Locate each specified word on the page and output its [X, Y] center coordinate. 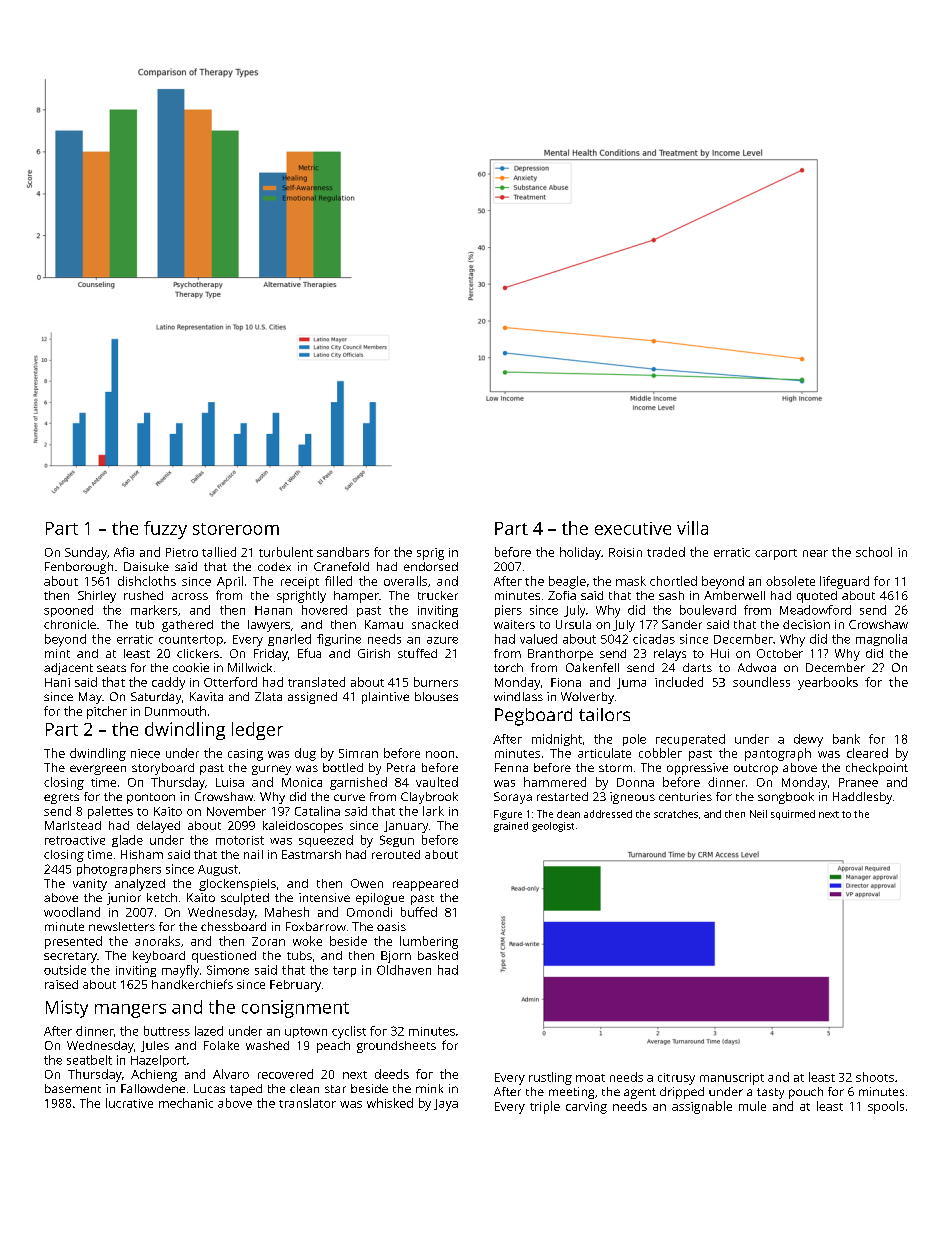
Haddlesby [862, 798]
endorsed [431, 566]
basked [438, 955]
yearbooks [828, 683]
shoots [875, 1077]
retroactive [75, 840]
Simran [358, 753]
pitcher [107, 712]
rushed [143, 595]
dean [568, 814]
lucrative [129, 1103]
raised [61, 984]
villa [692, 528]
